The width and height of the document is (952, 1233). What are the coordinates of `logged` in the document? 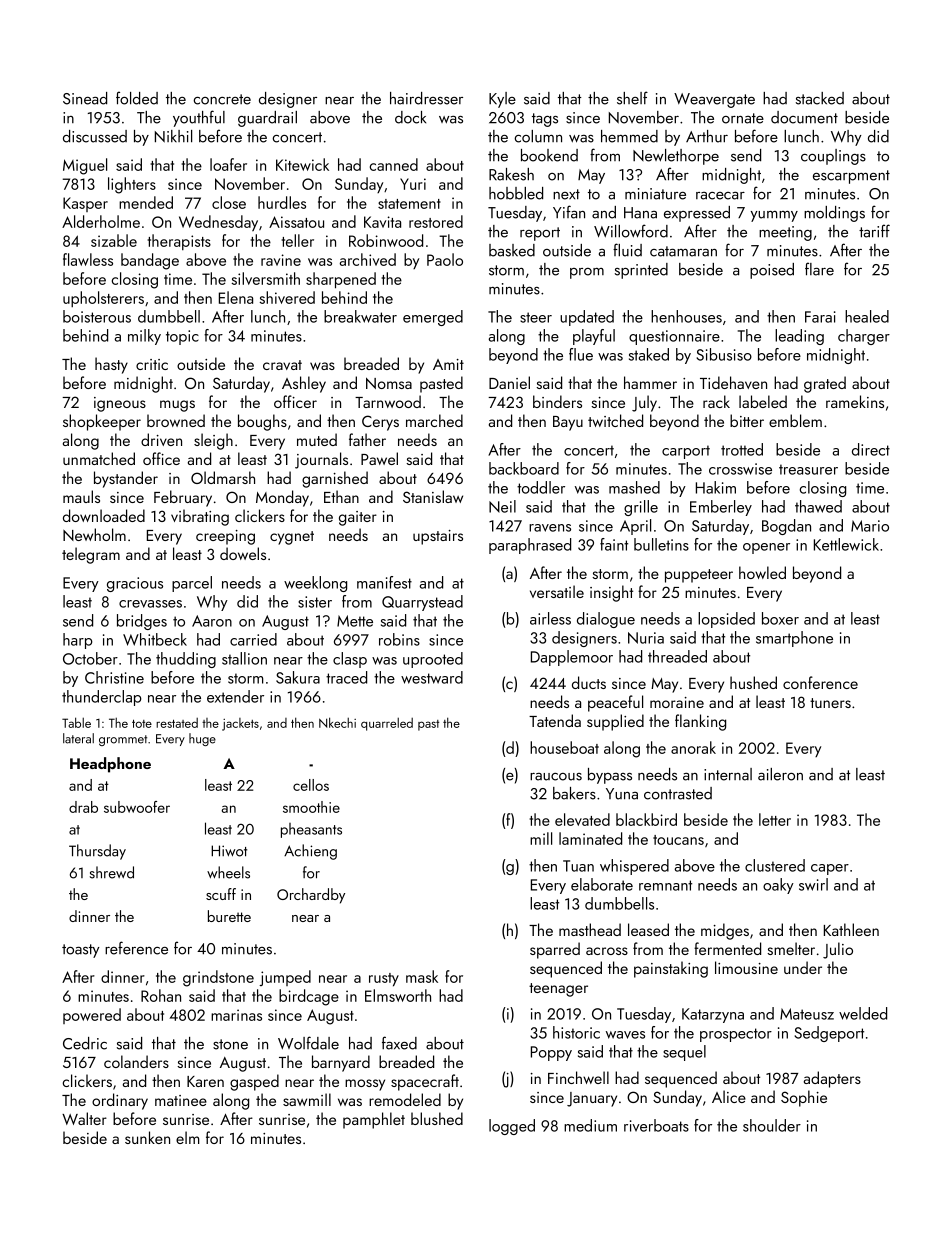 It's located at (512, 1127).
